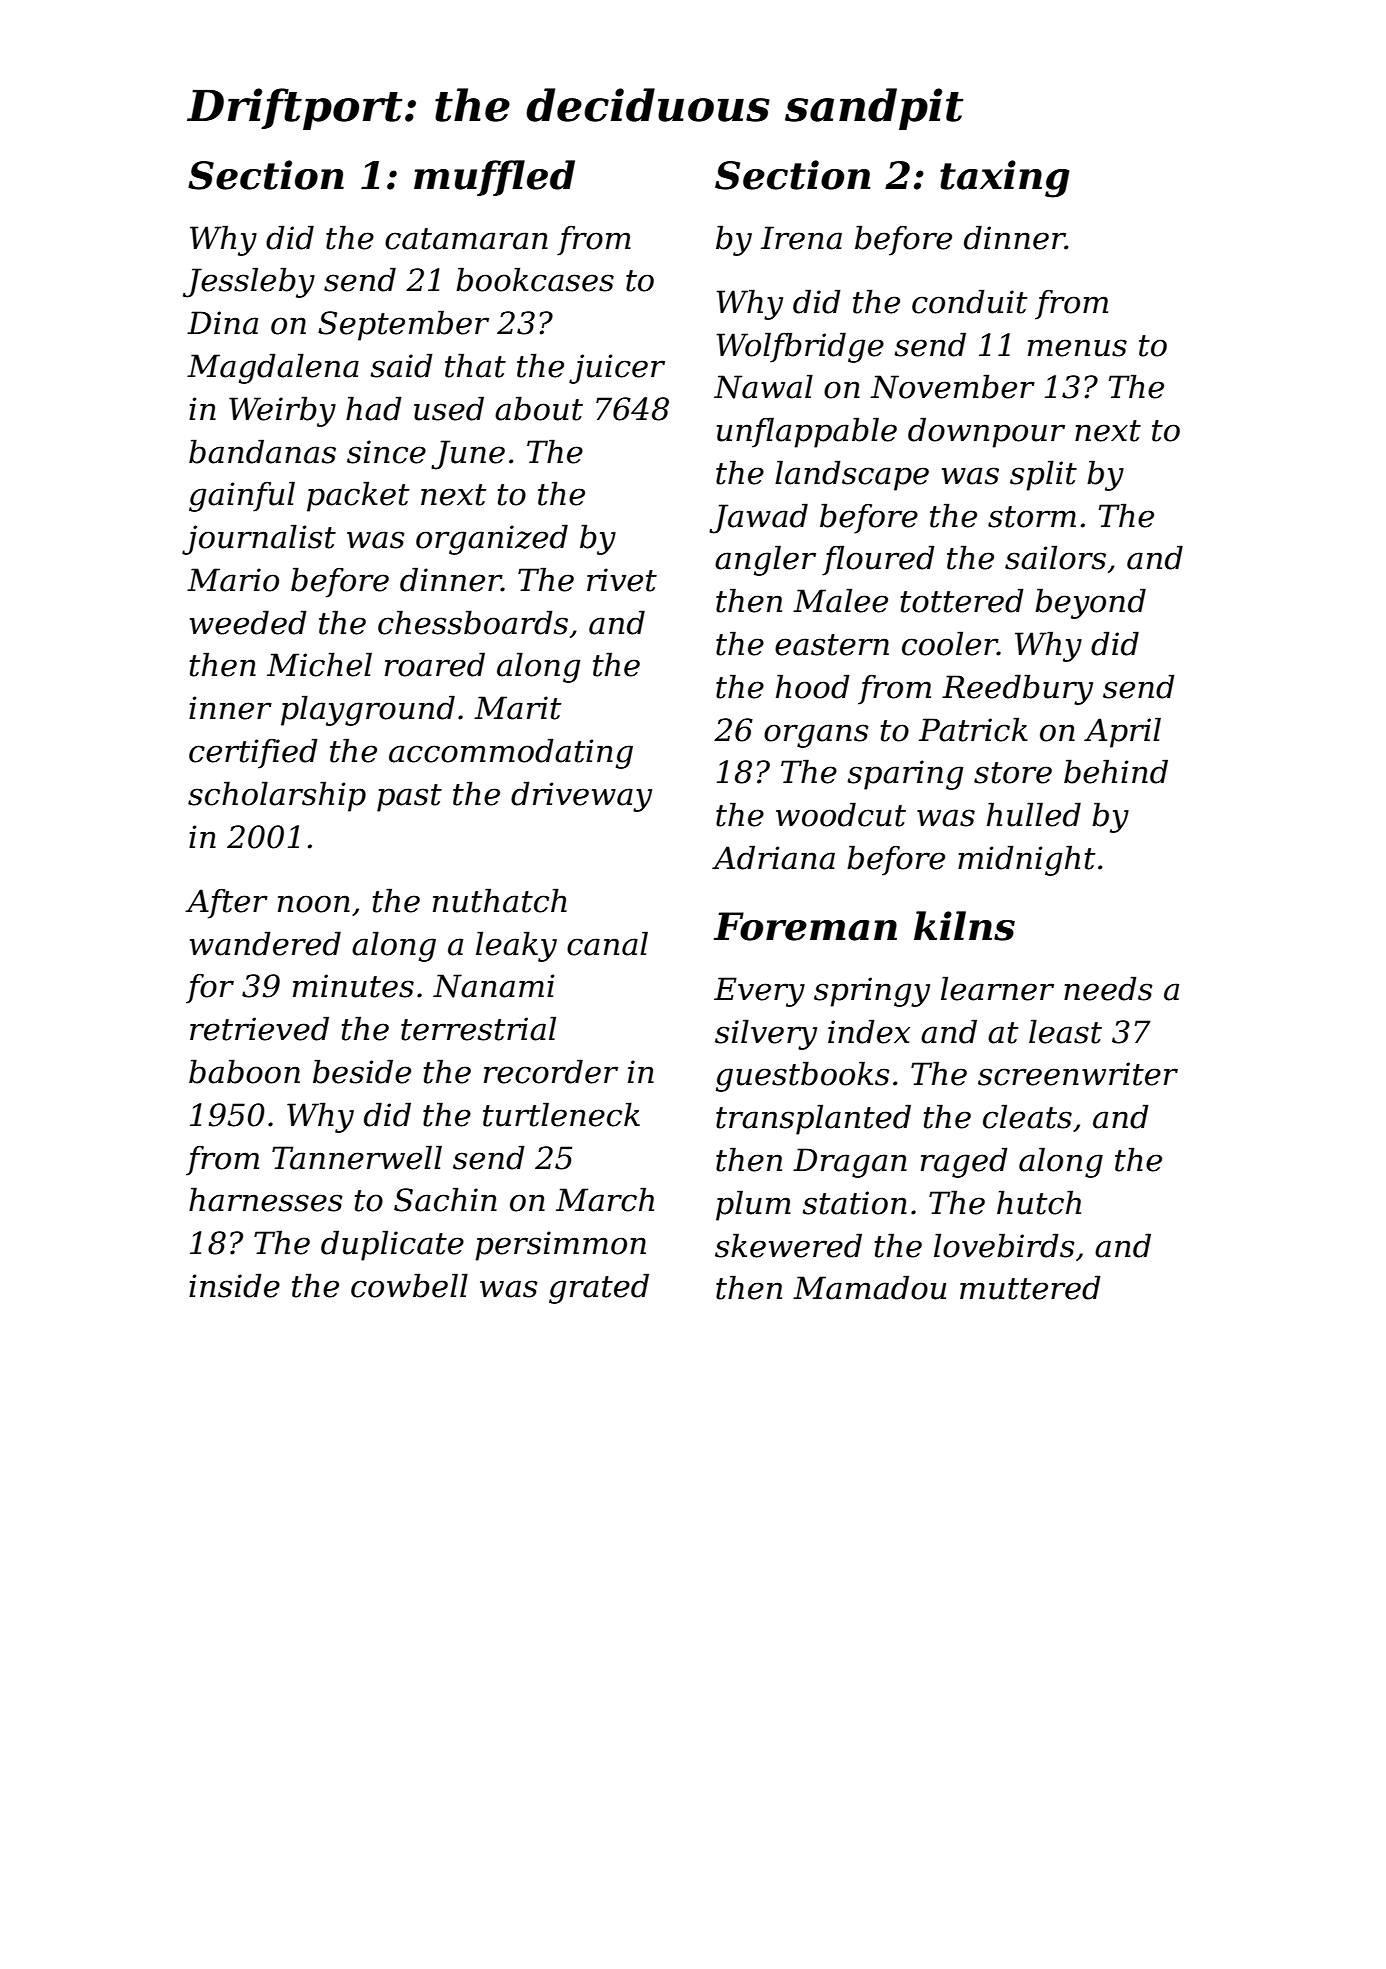 The height and width of the document is (1969, 1386). What do you see at coordinates (494, 178) in the document?
I see `muffled` at bounding box center [494, 178].
